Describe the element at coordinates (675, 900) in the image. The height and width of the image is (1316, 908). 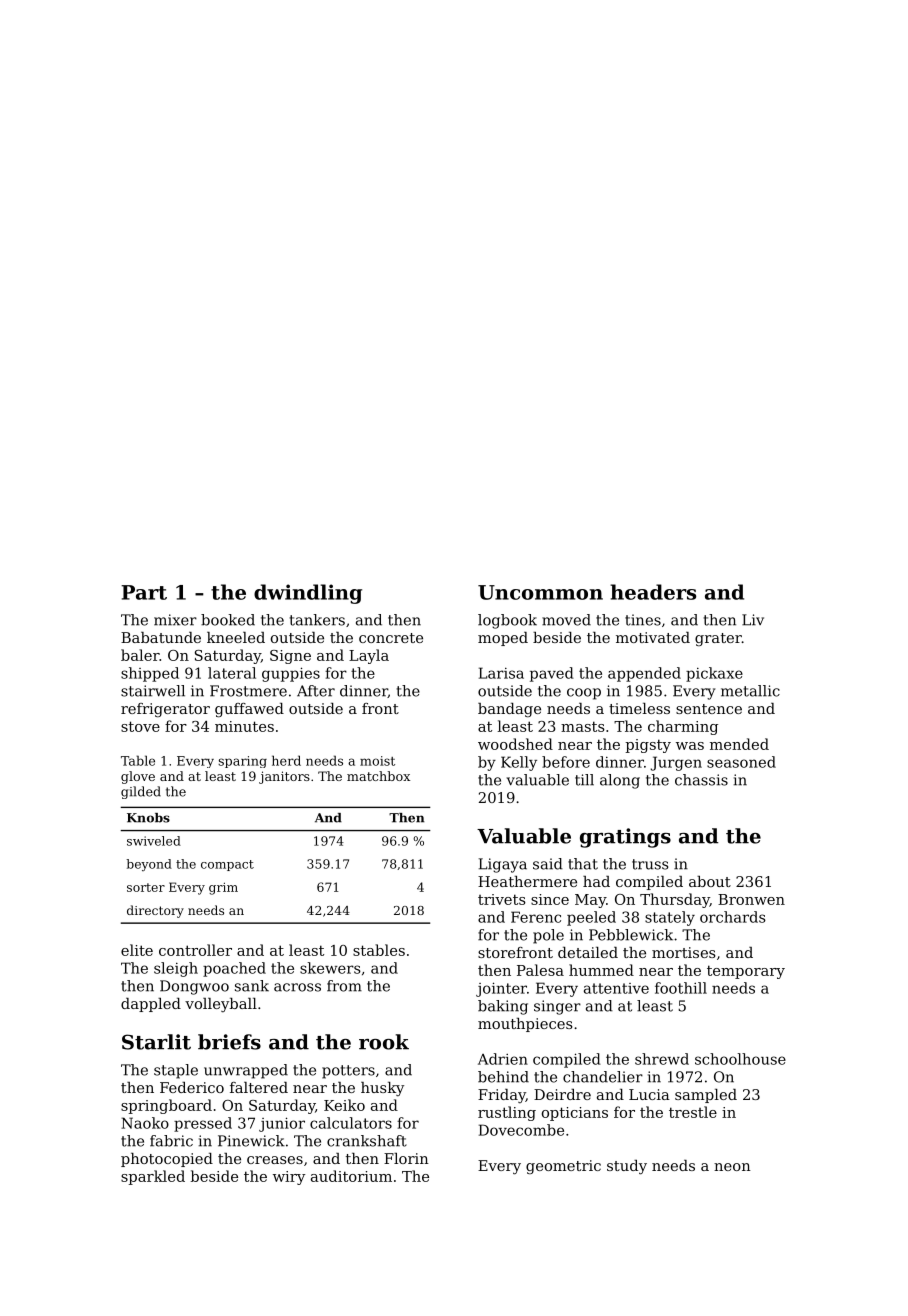
I see `Thursday` at that location.
